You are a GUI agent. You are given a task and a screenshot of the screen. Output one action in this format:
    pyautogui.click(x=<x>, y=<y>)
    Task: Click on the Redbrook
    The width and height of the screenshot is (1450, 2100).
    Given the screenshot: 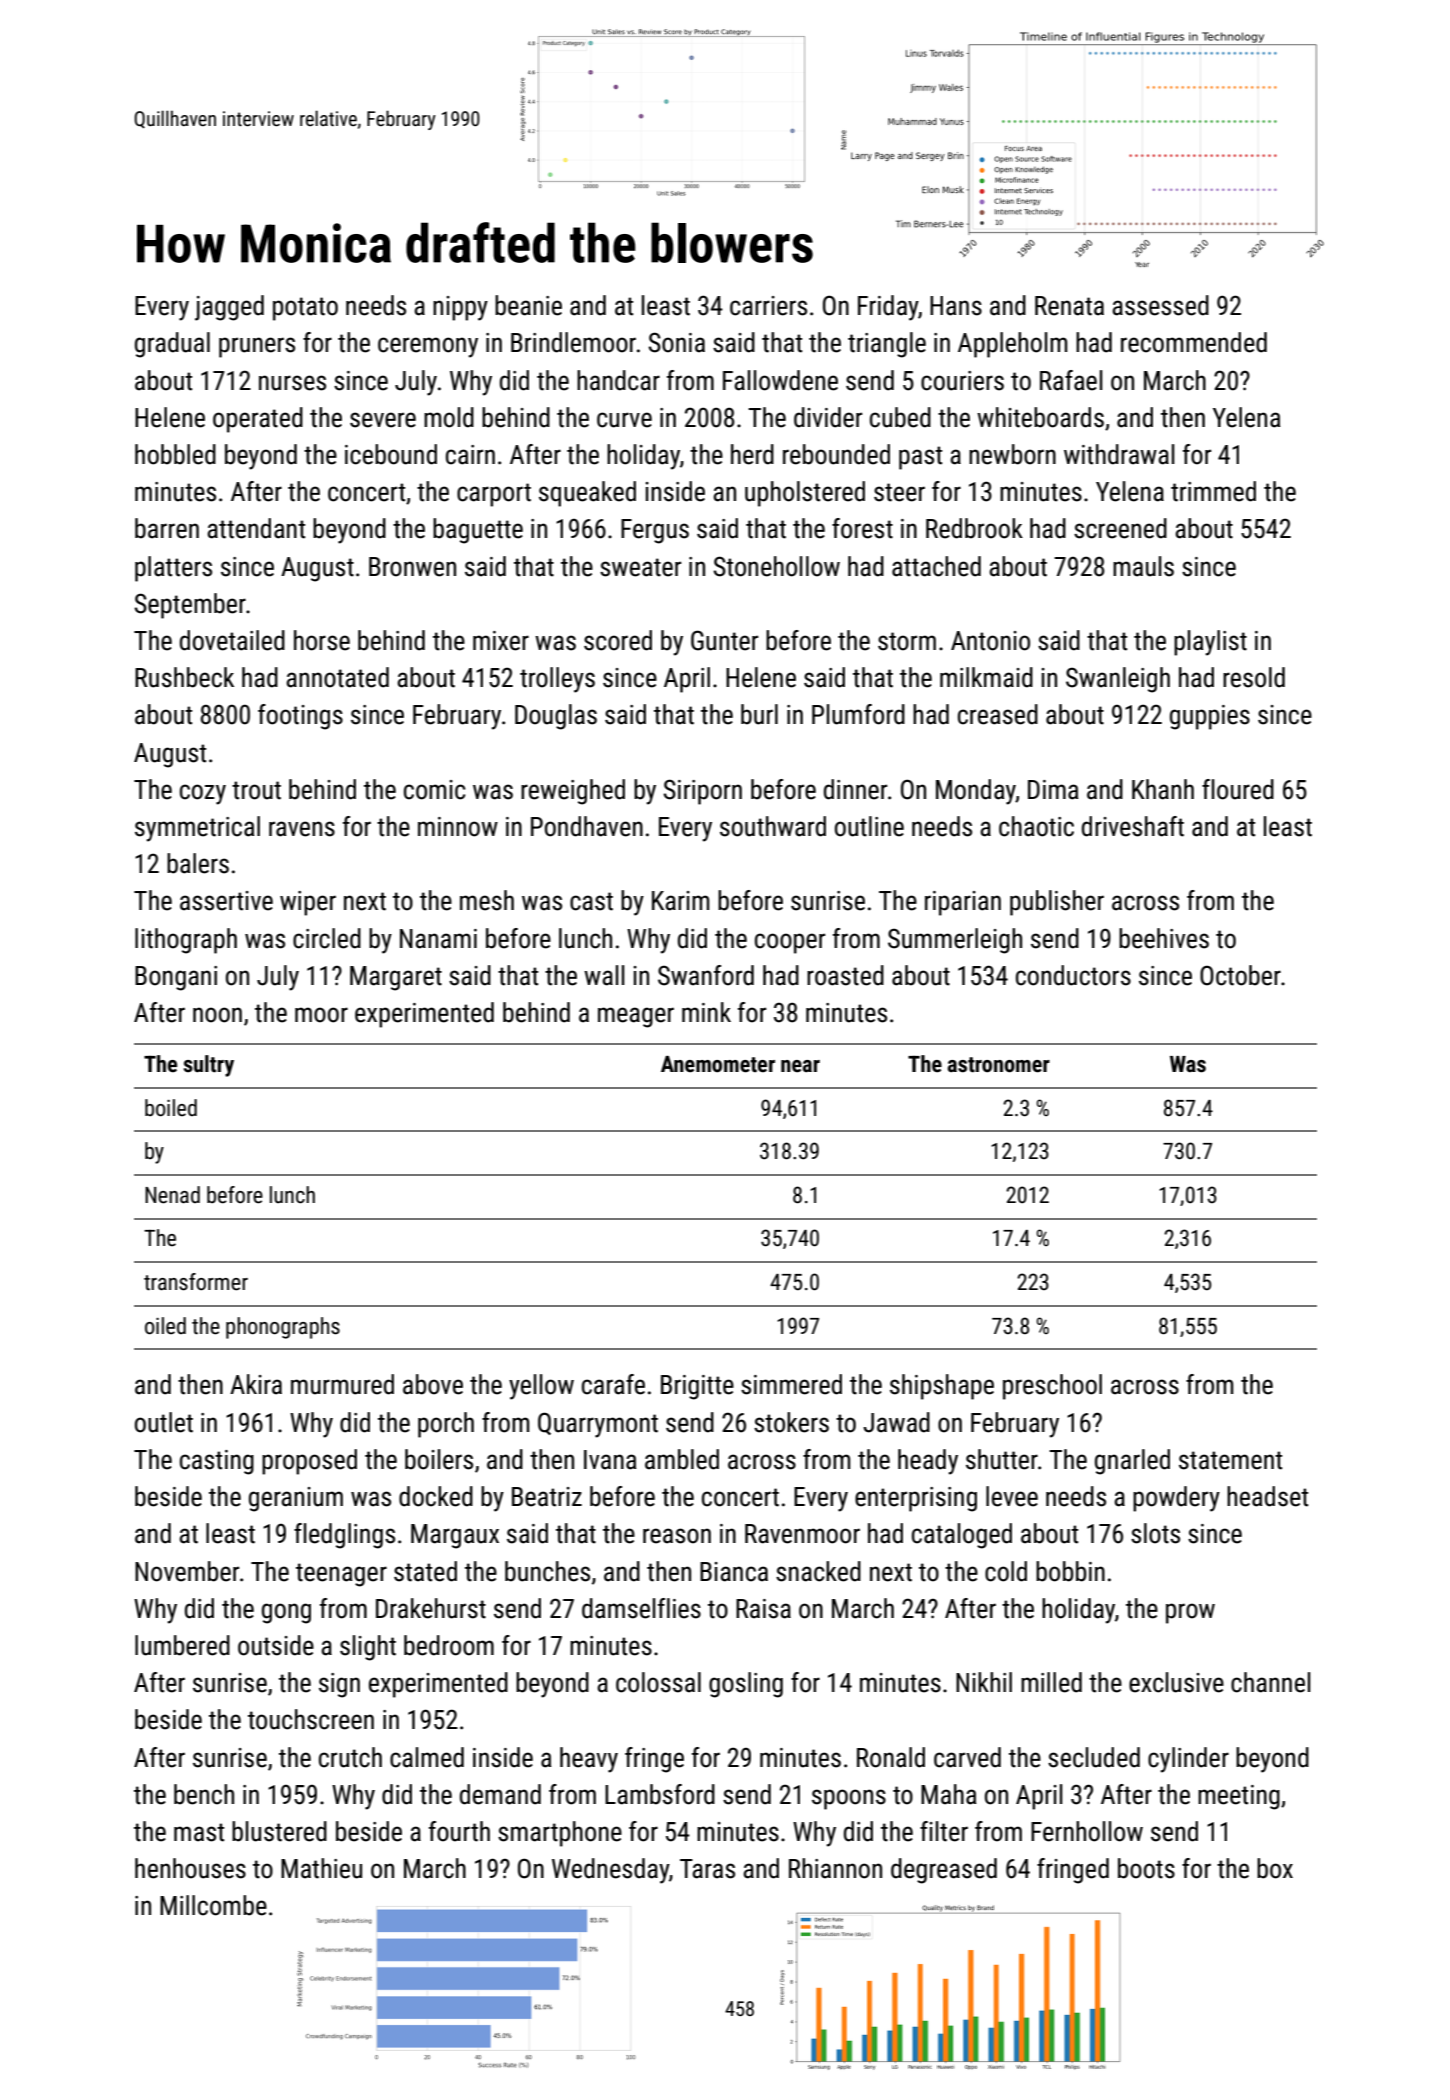 What is the action you would take?
    pyautogui.click(x=974, y=528)
